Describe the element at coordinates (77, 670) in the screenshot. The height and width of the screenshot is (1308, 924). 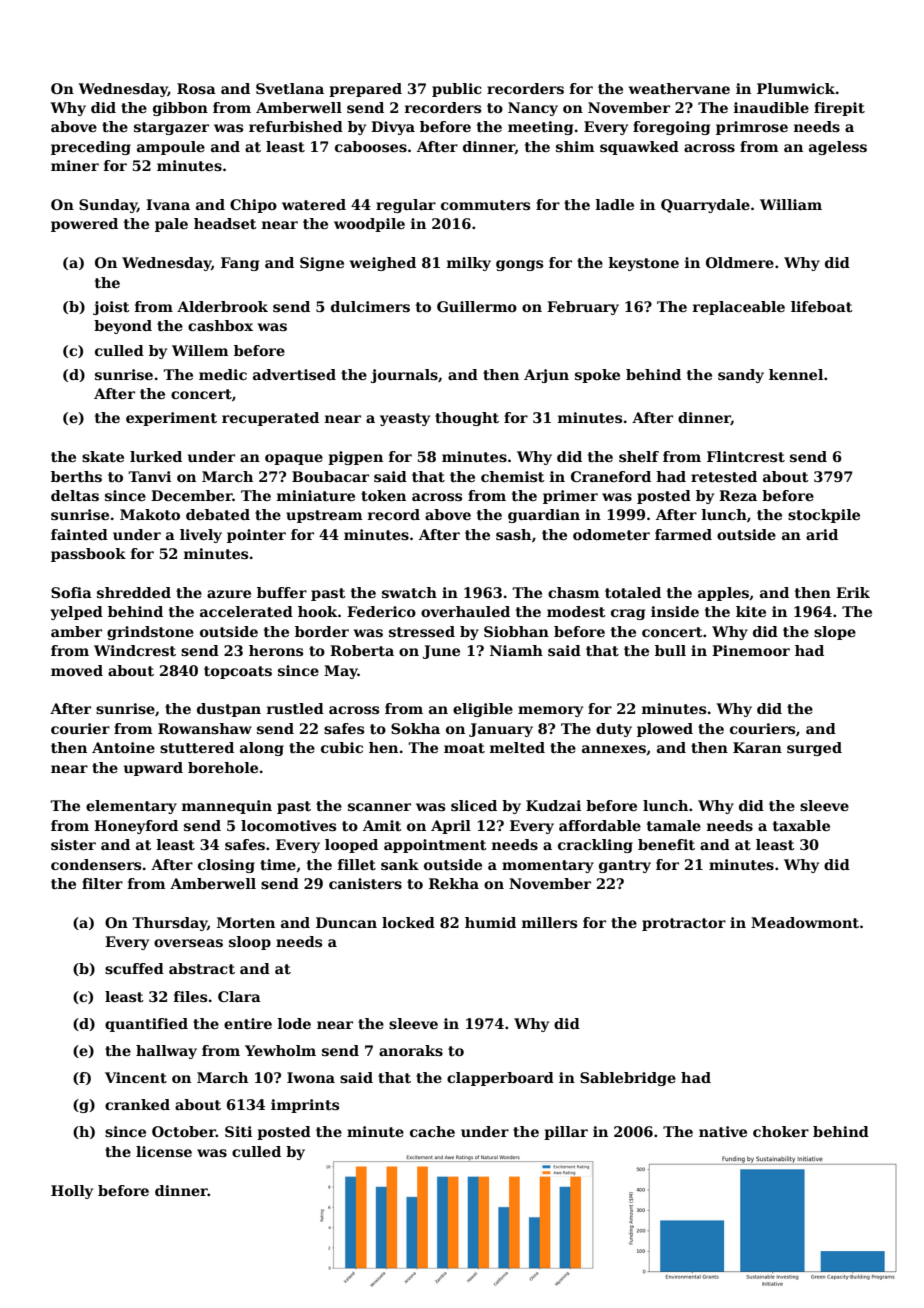
I see `moved` at that location.
